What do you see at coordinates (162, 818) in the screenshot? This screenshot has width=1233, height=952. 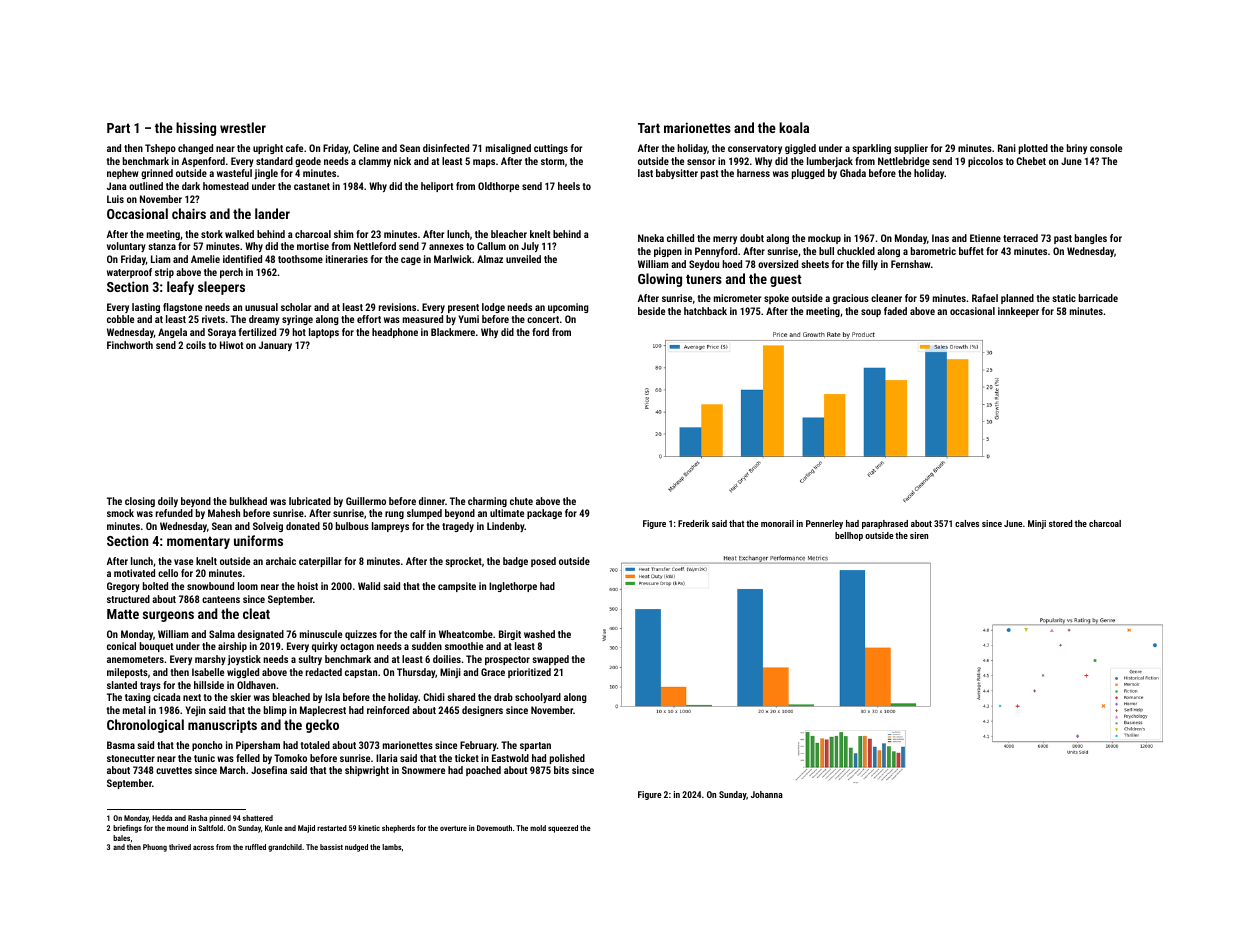 I see `Hedda` at bounding box center [162, 818].
